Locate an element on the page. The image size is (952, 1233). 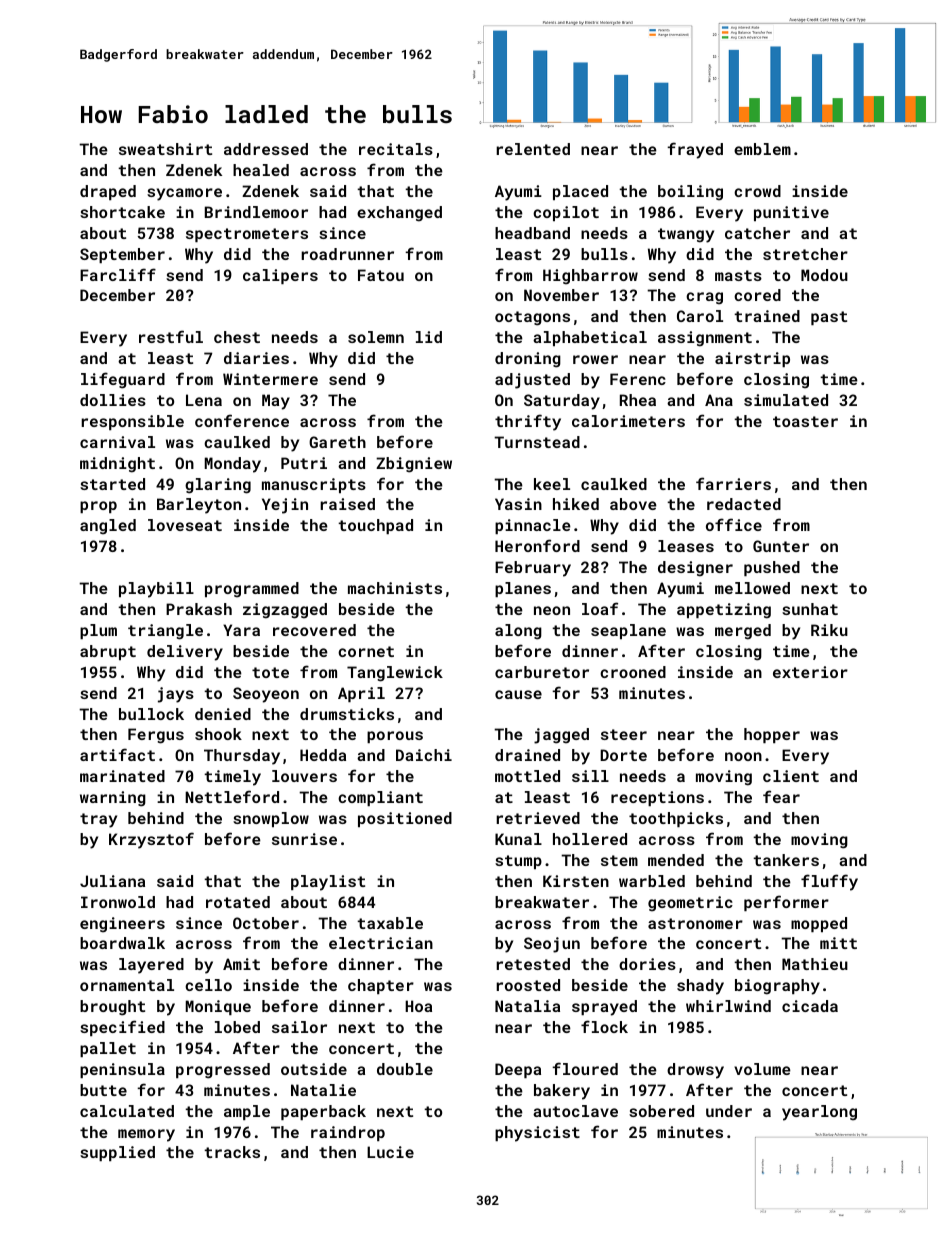
under is located at coordinates (729, 1111).
